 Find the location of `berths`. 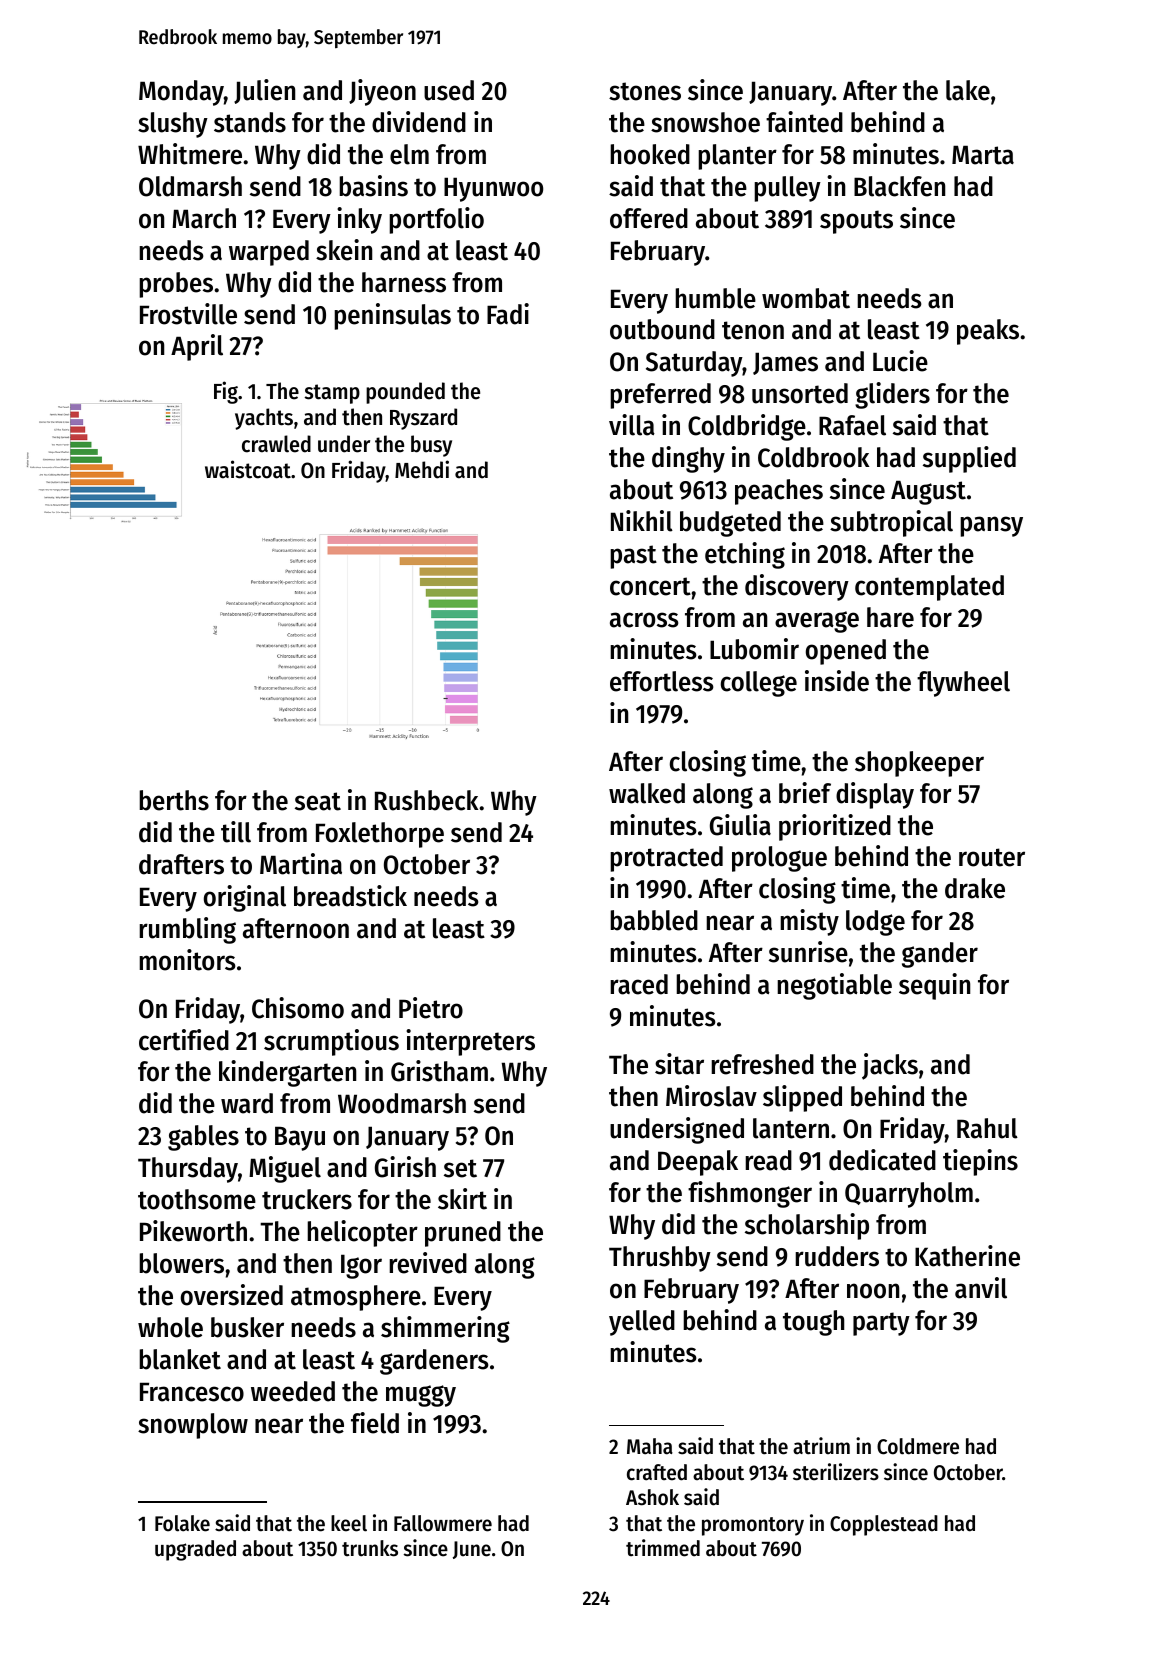

berths is located at coordinates (174, 800).
